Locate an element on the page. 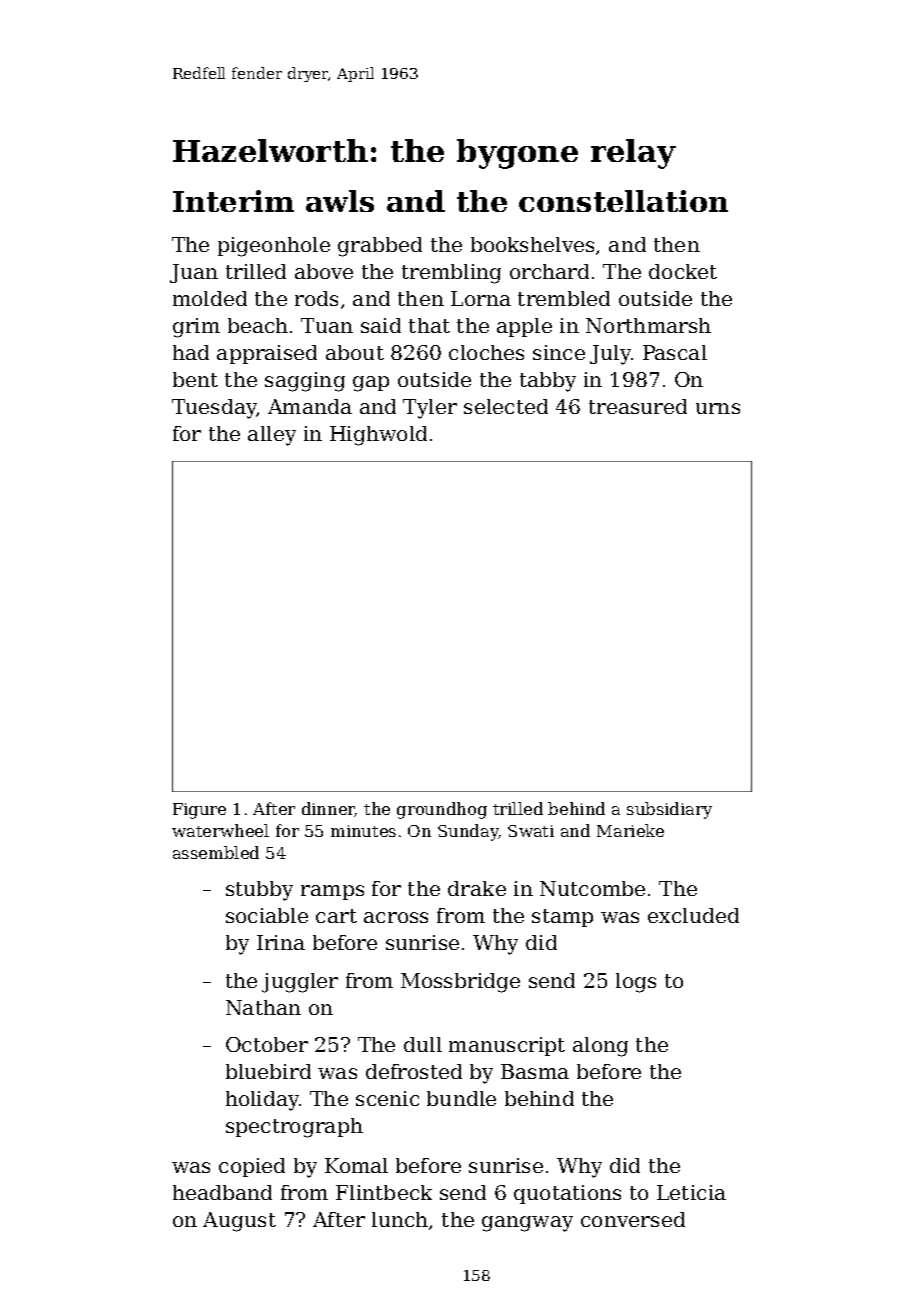  Figure is located at coordinates (199, 811).
